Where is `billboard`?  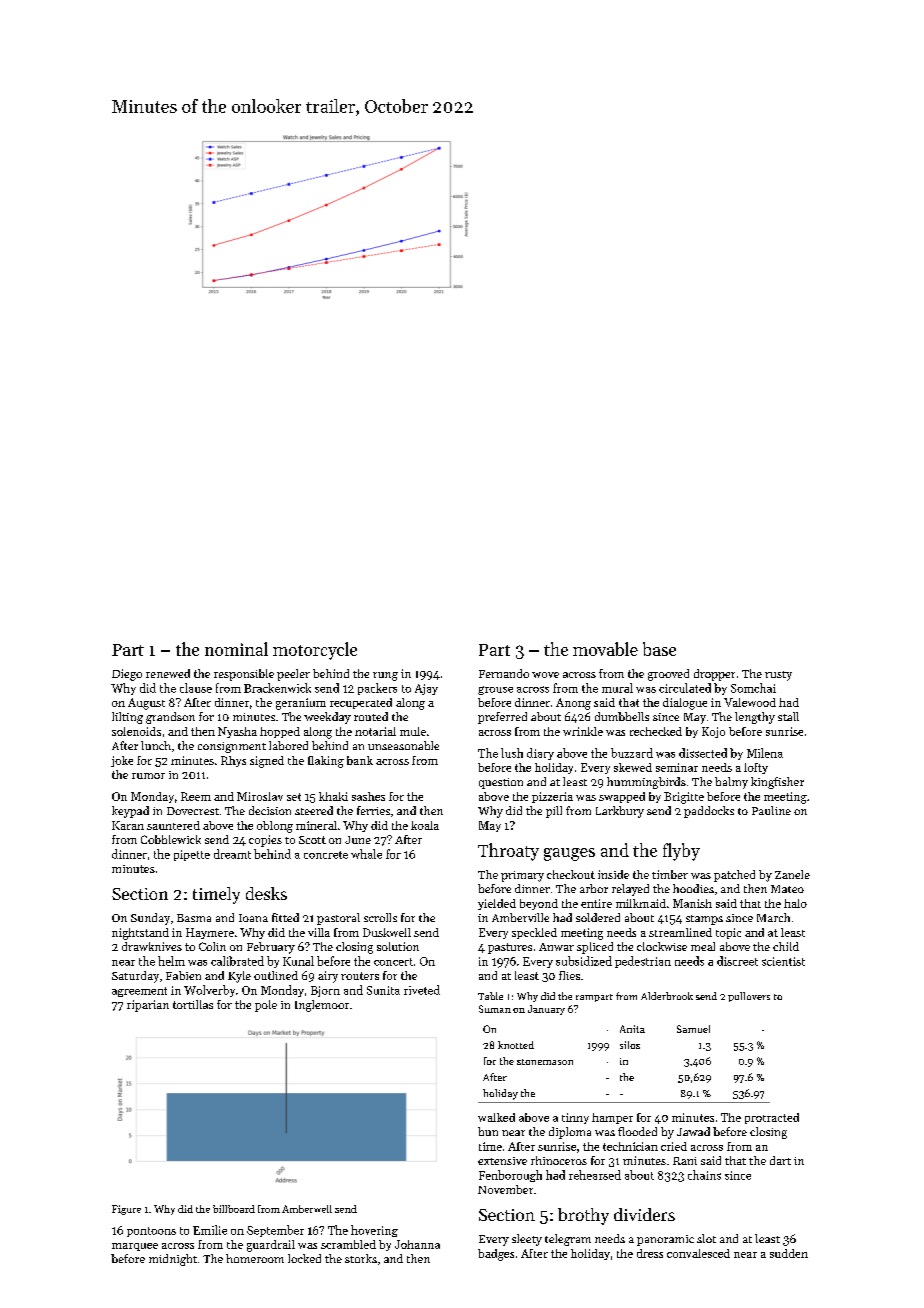
billboard is located at coordinates (234, 1209).
